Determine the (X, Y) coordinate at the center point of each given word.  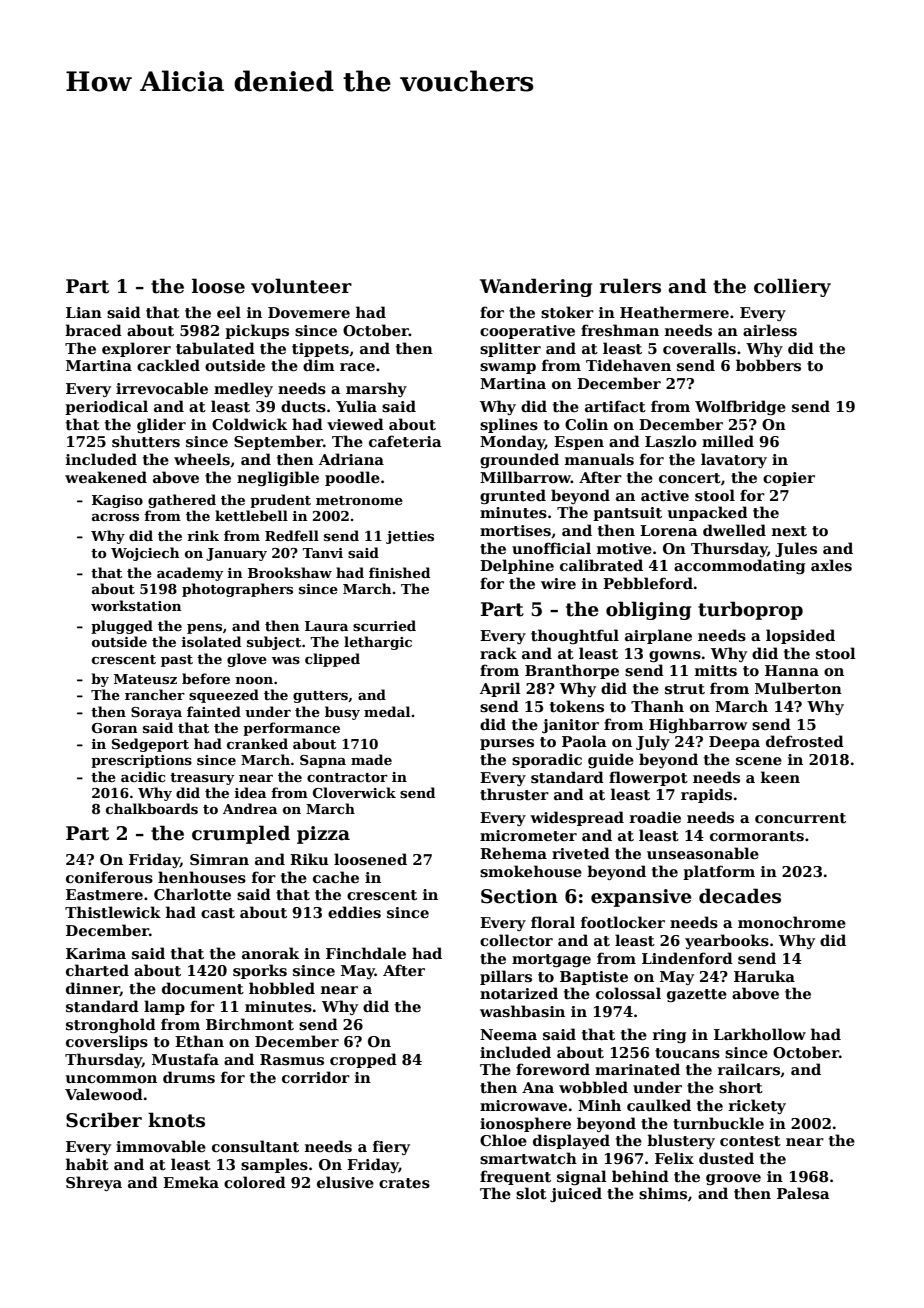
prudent (280, 501)
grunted (513, 496)
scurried (384, 625)
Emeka (191, 1182)
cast (218, 913)
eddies (354, 912)
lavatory (734, 460)
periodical (106, 407)
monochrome (792, 922)
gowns (675, 656)
